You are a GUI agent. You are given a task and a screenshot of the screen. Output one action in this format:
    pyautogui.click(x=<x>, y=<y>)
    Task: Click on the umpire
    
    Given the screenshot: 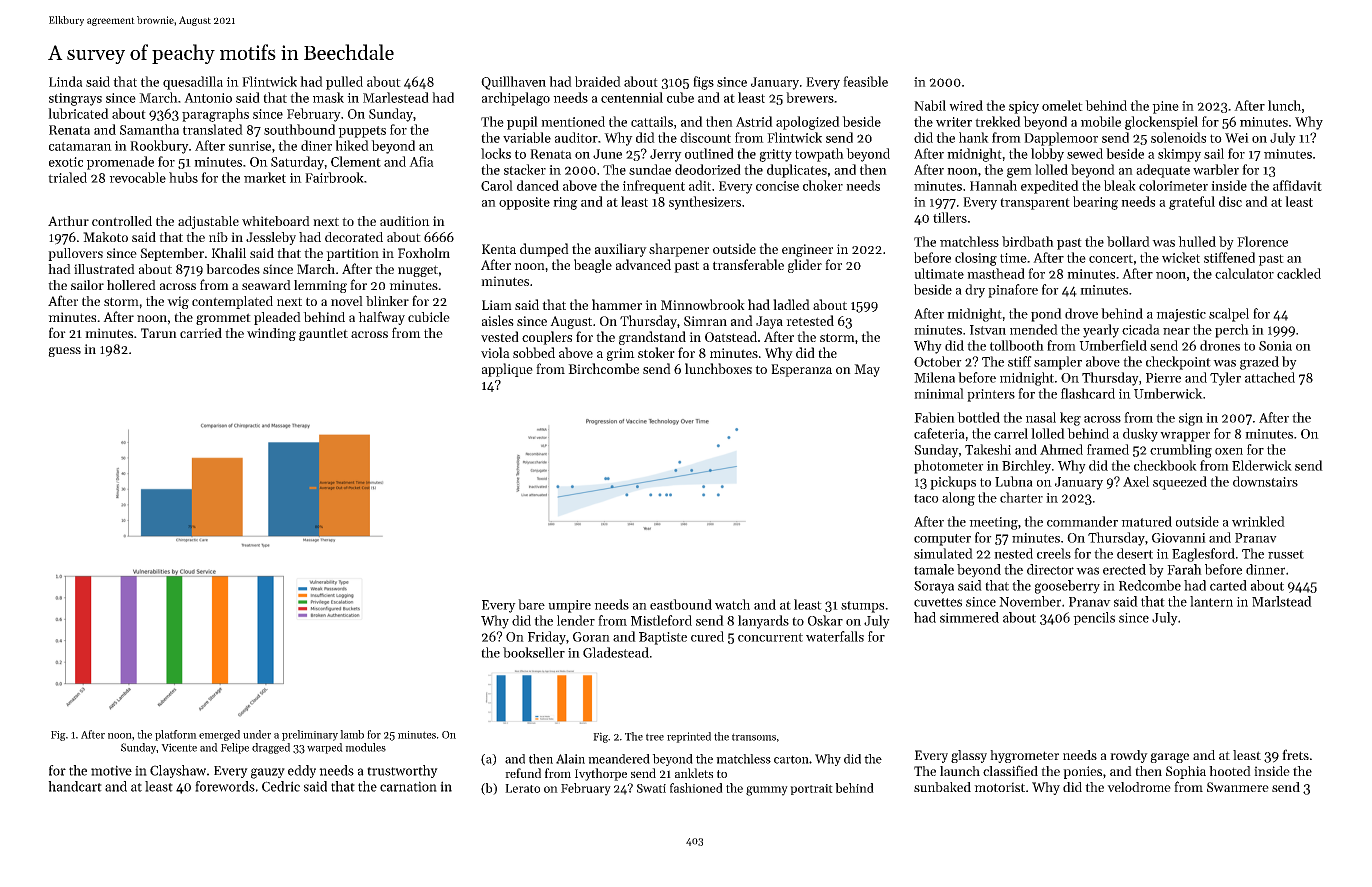 What is the action you would take?
    pyautogui.click(x=569, y=606)
